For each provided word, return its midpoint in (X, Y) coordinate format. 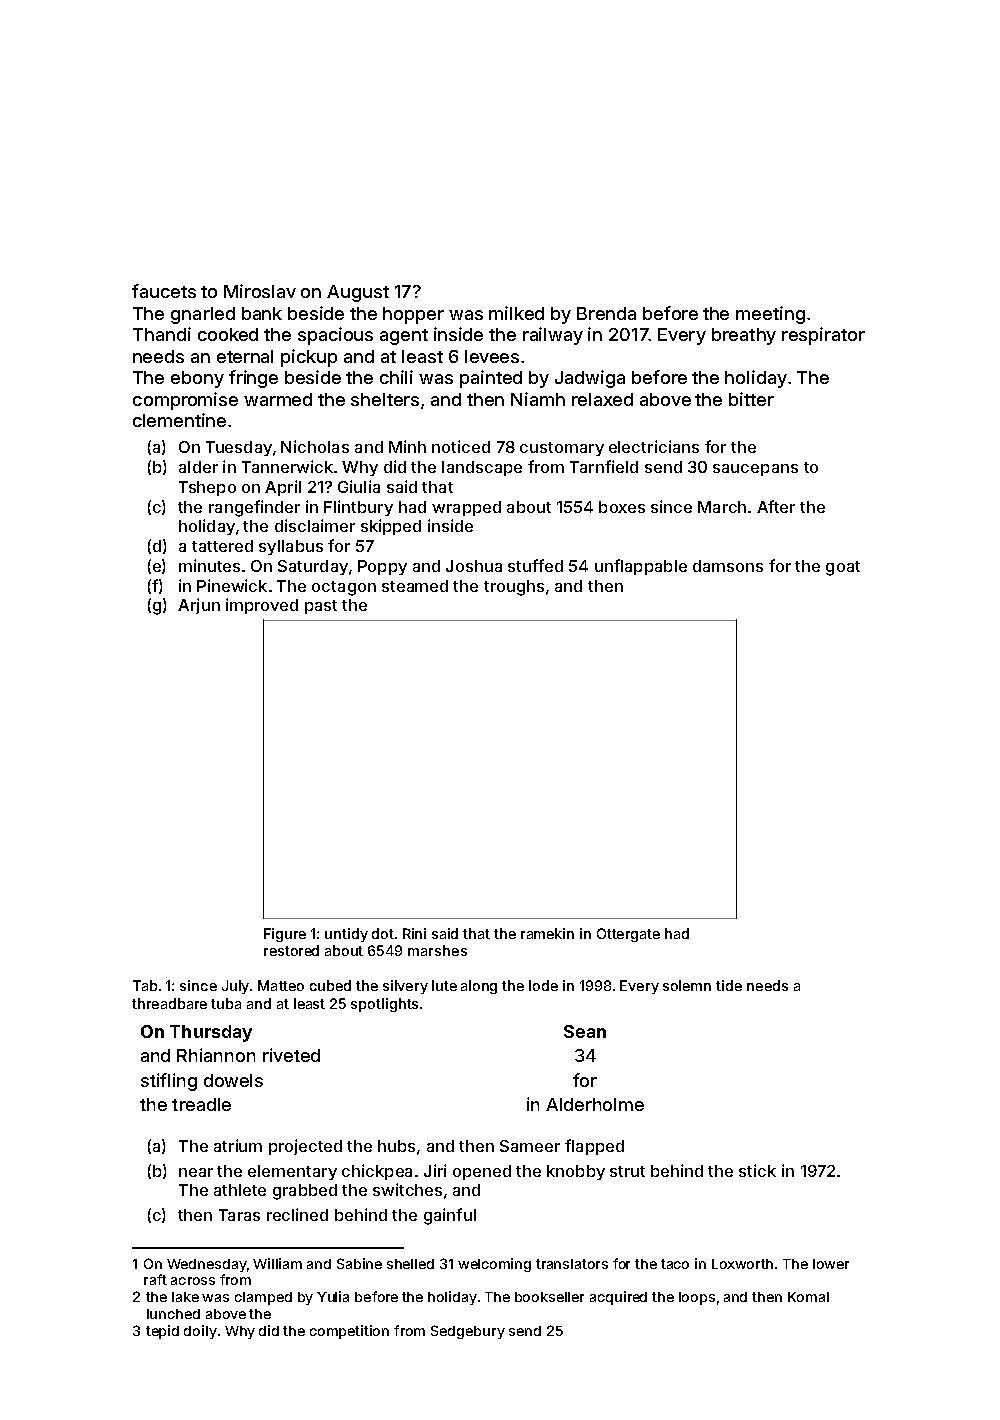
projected (305, 1147)
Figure (285, 935)
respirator (823, 336)
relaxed (602, 399)
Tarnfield (604, 466)
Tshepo (207, 488)
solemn (687, 985)
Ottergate (628, 935)
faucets (164, 291)
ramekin (547, 933)
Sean (585, 1031)
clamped (263, 1298)
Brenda (606, 313)
